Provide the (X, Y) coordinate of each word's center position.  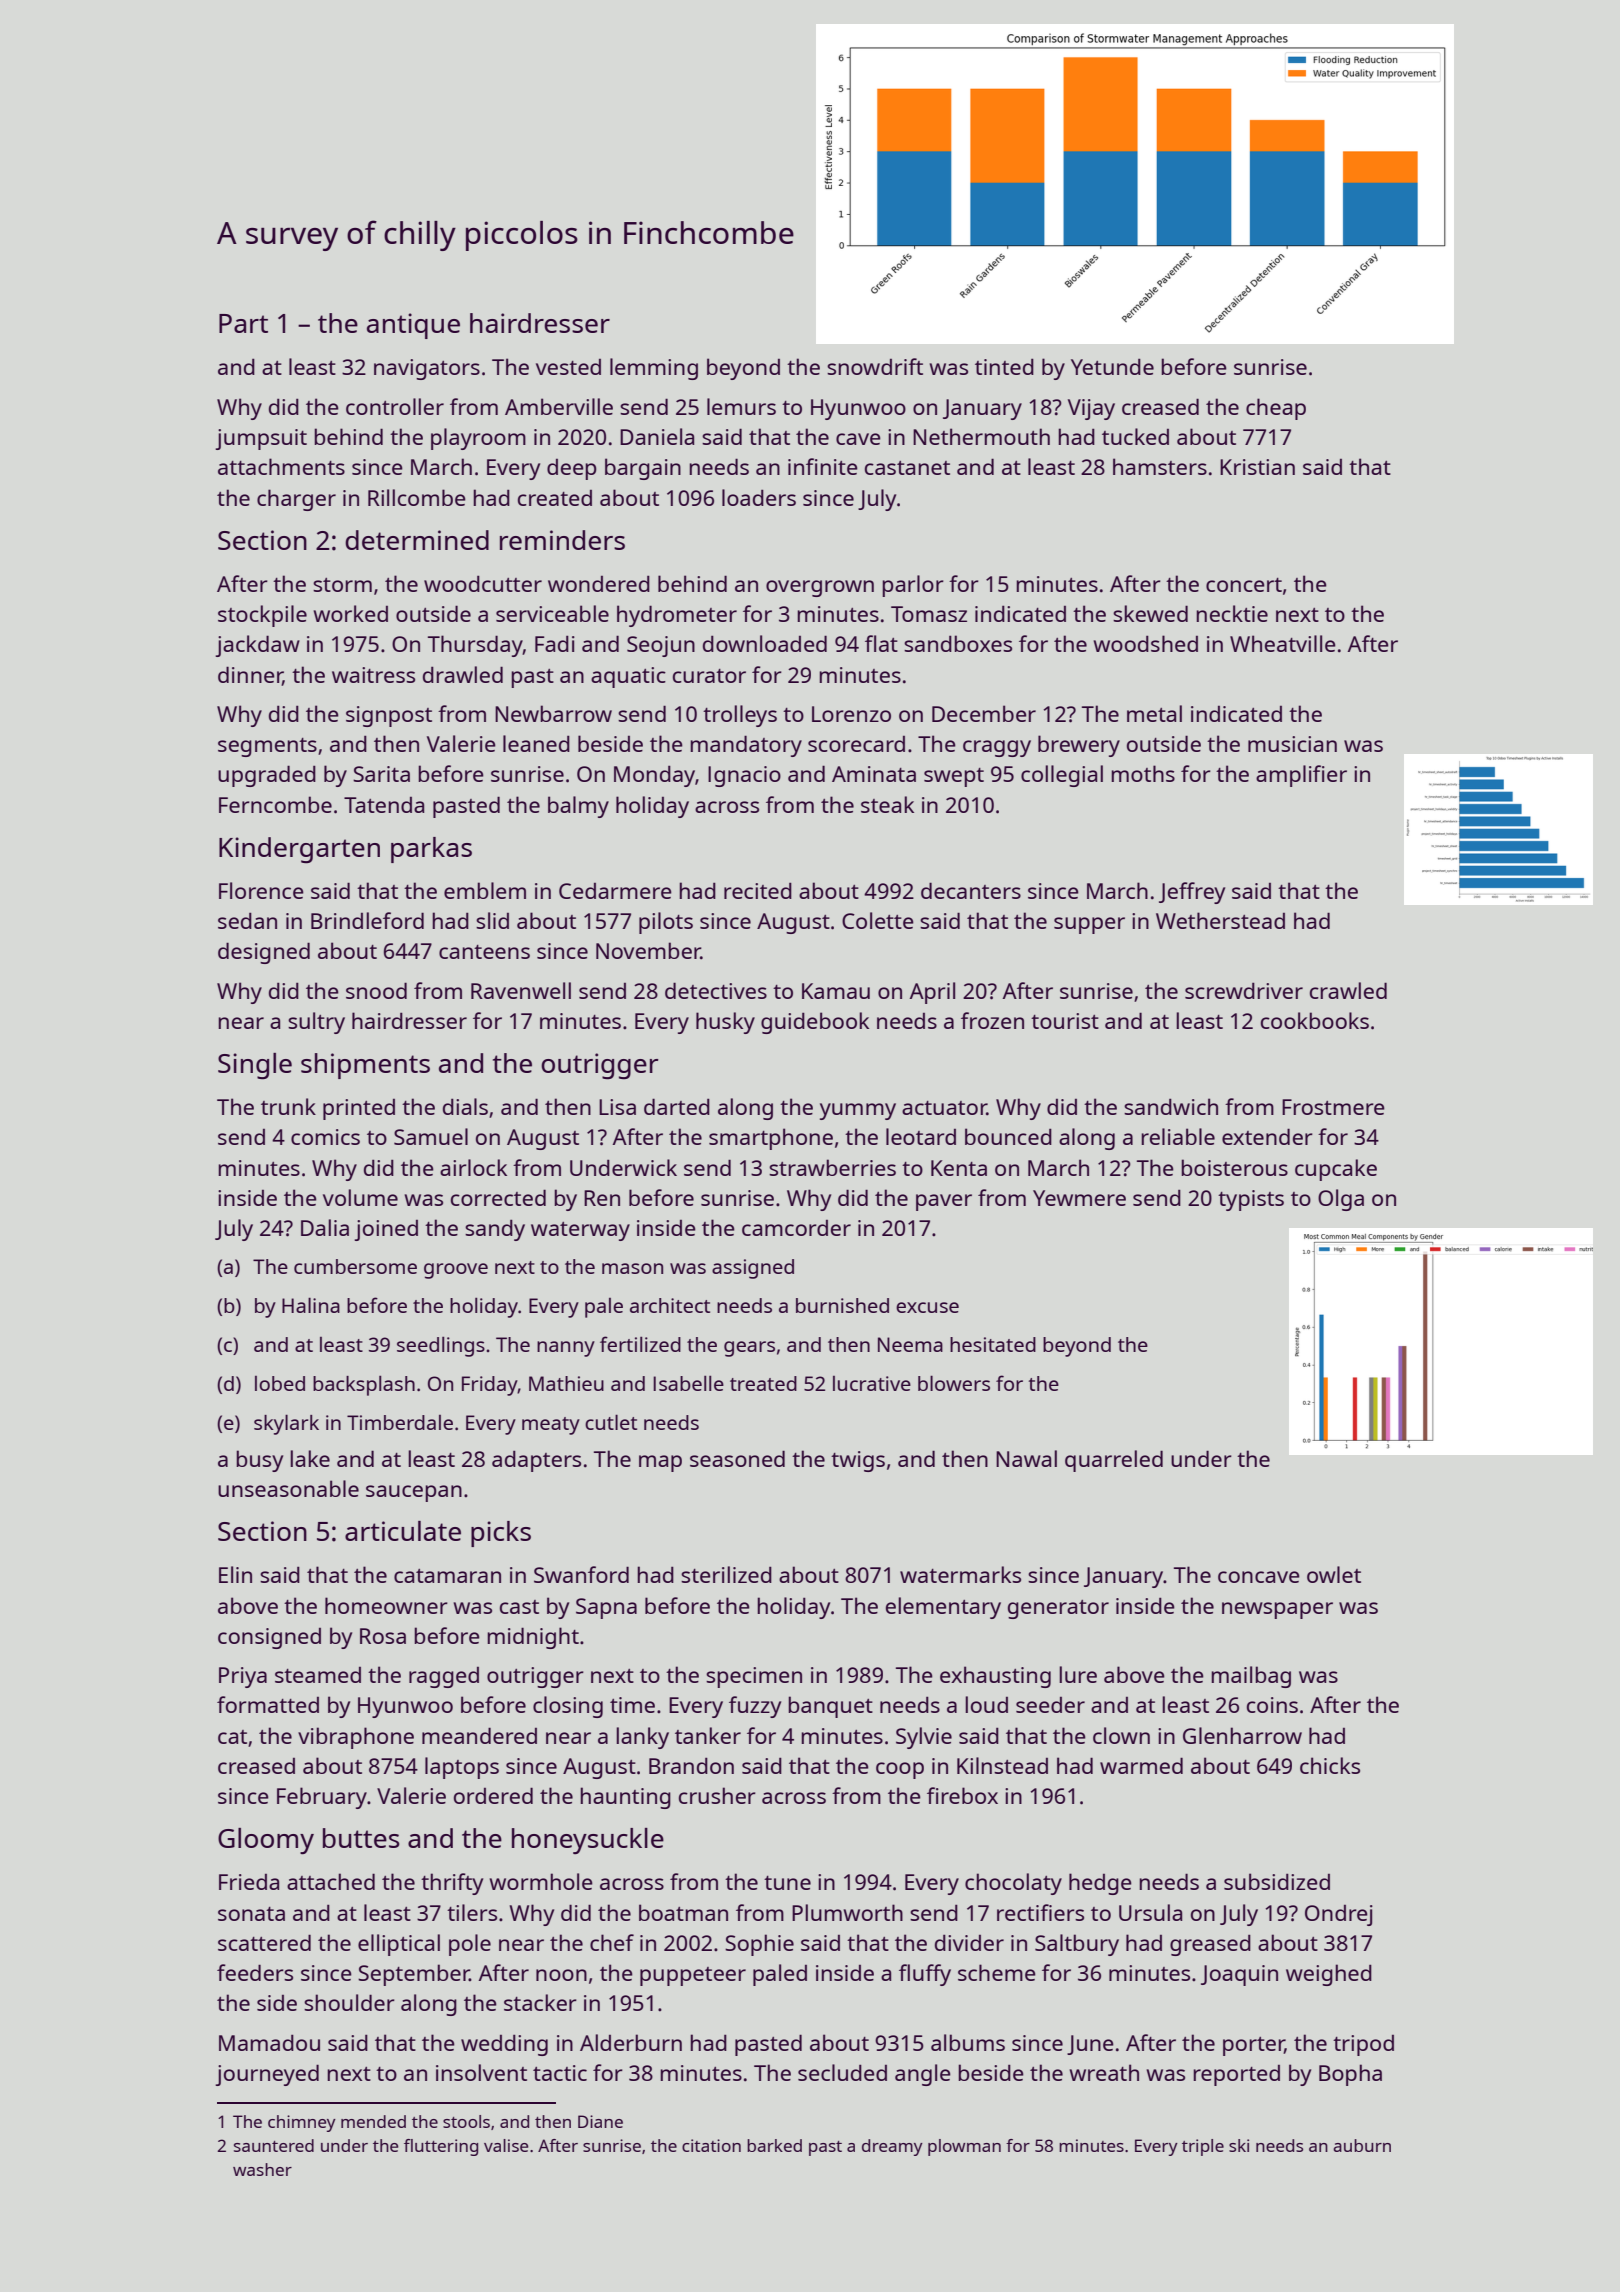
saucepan (414, 1493)
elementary (943, 1608)
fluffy (925, 1975)
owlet (1334, 1574)
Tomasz (929, 614)
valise (506, 2145)
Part (243, 323)
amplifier (1301, 776)
